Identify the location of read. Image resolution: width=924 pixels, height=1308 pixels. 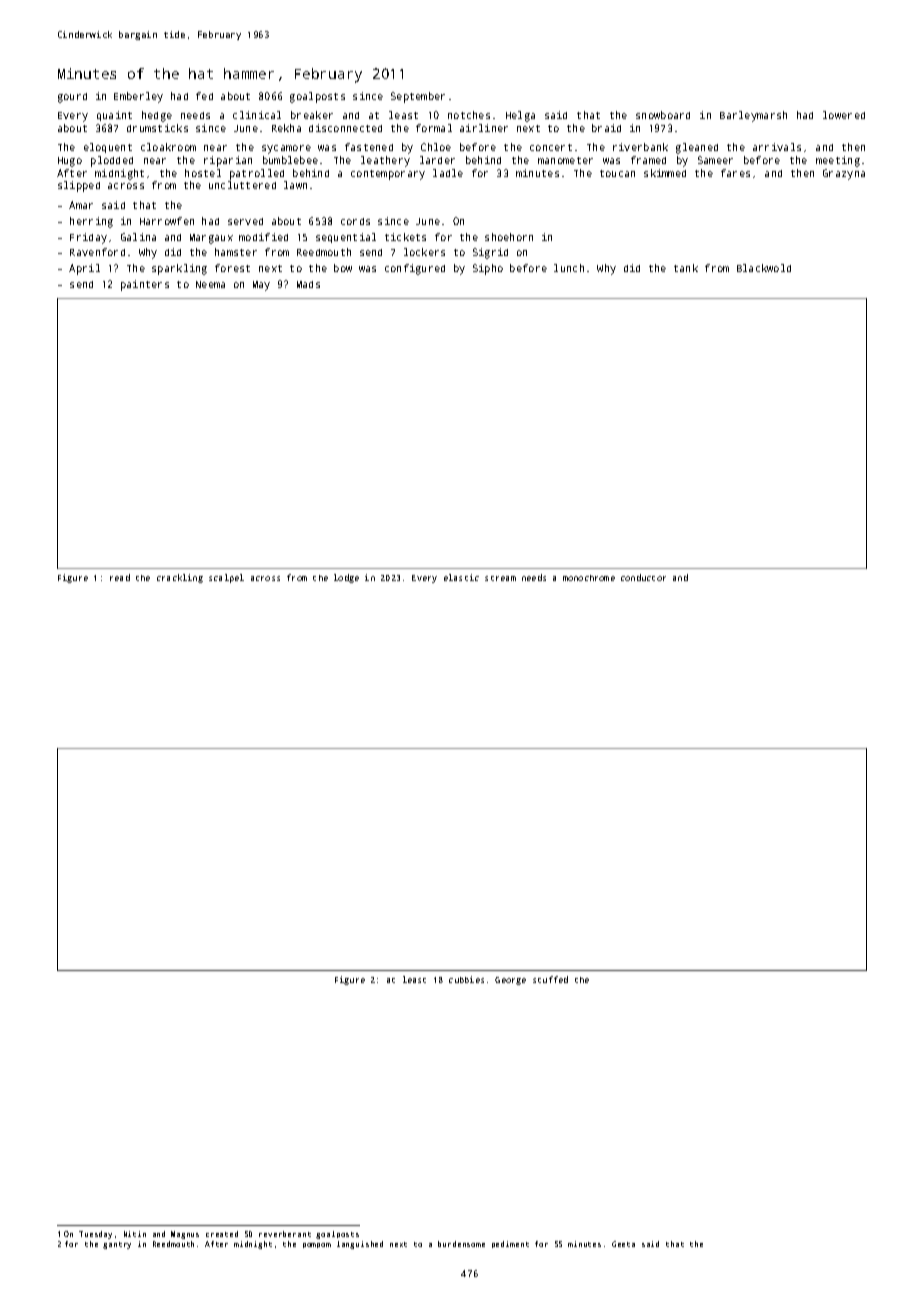
(120, 577).
